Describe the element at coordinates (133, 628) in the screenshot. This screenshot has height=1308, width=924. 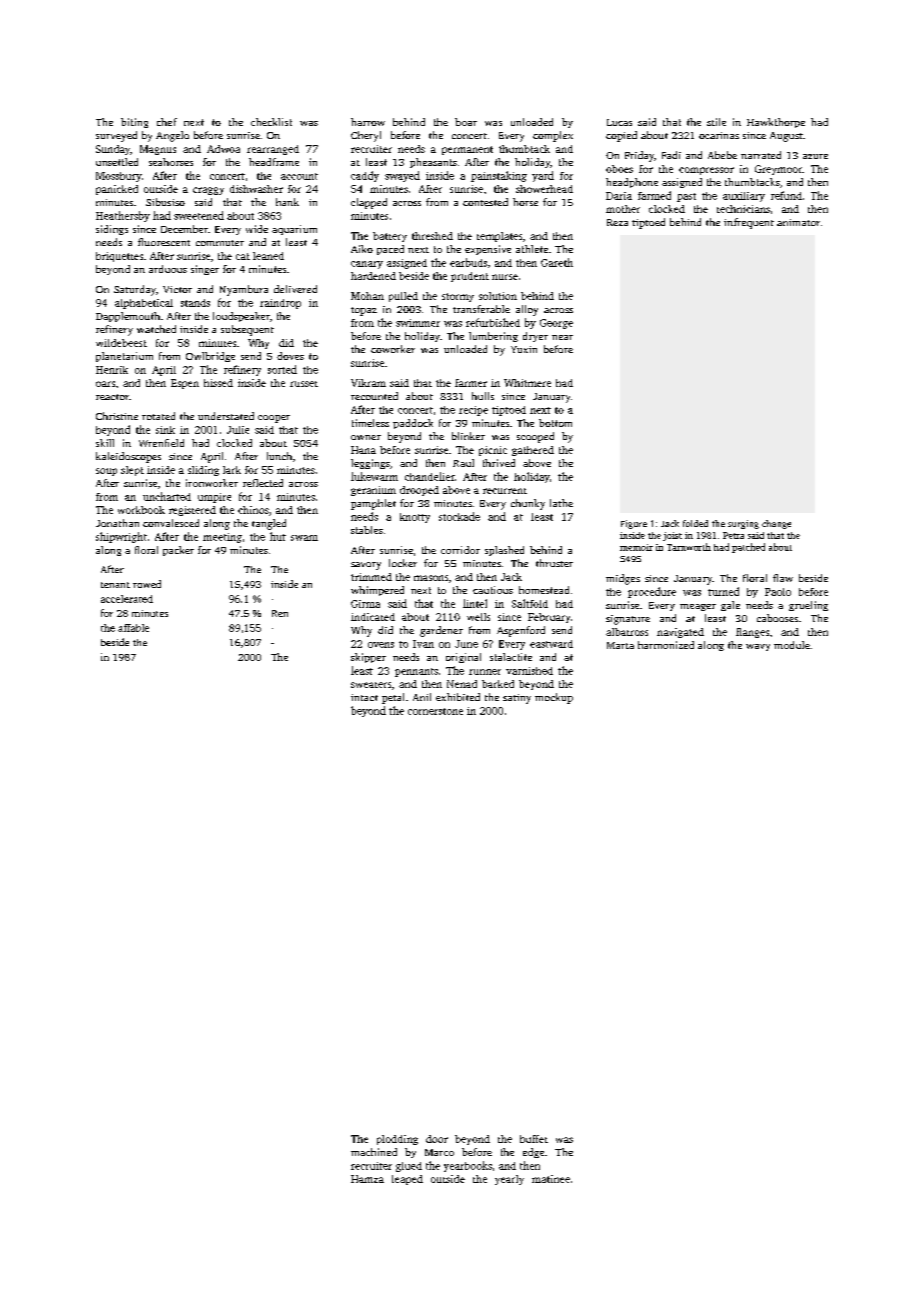
I see `affable` at that location.
